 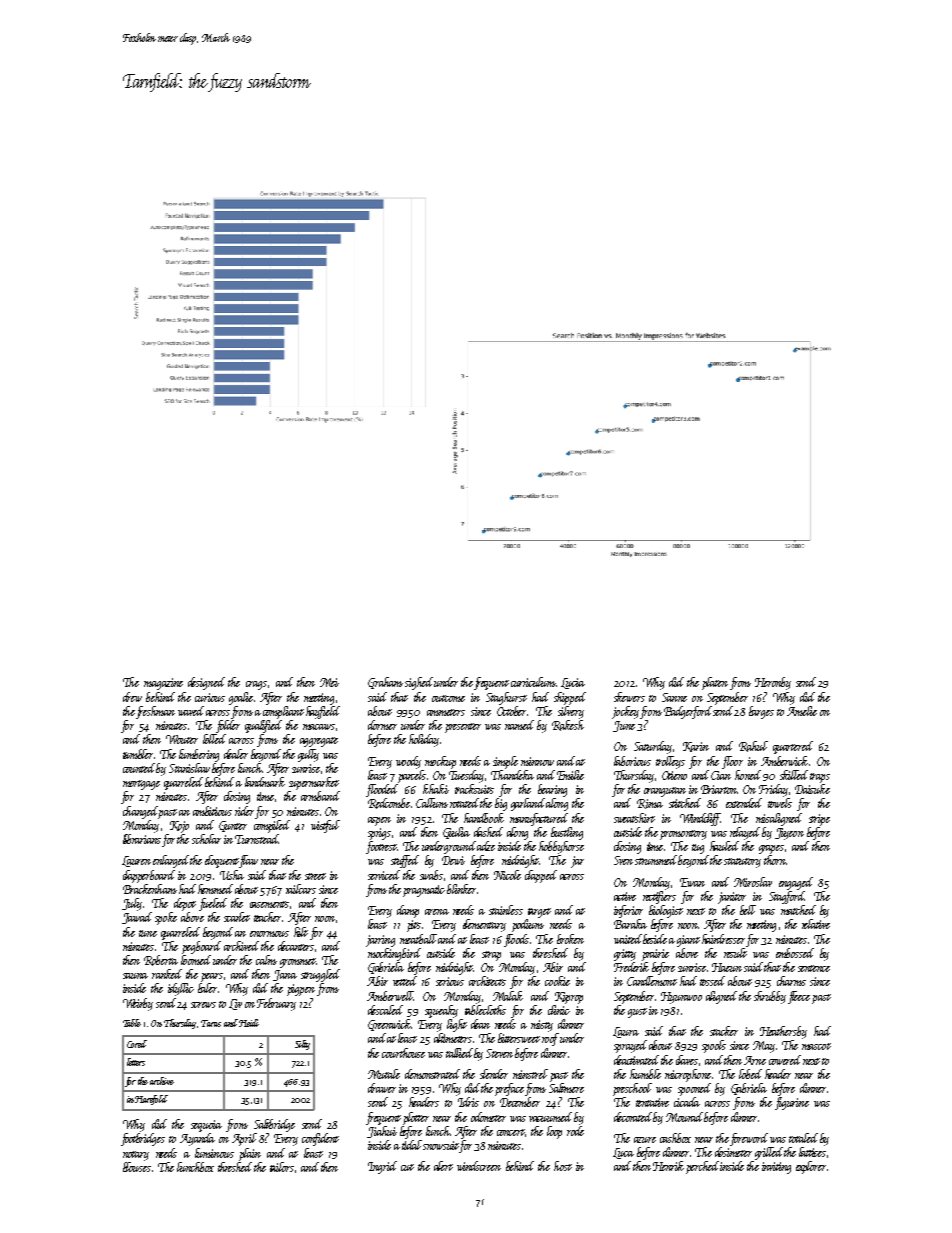 I want to click on relative, so click(x=816, y=924).
